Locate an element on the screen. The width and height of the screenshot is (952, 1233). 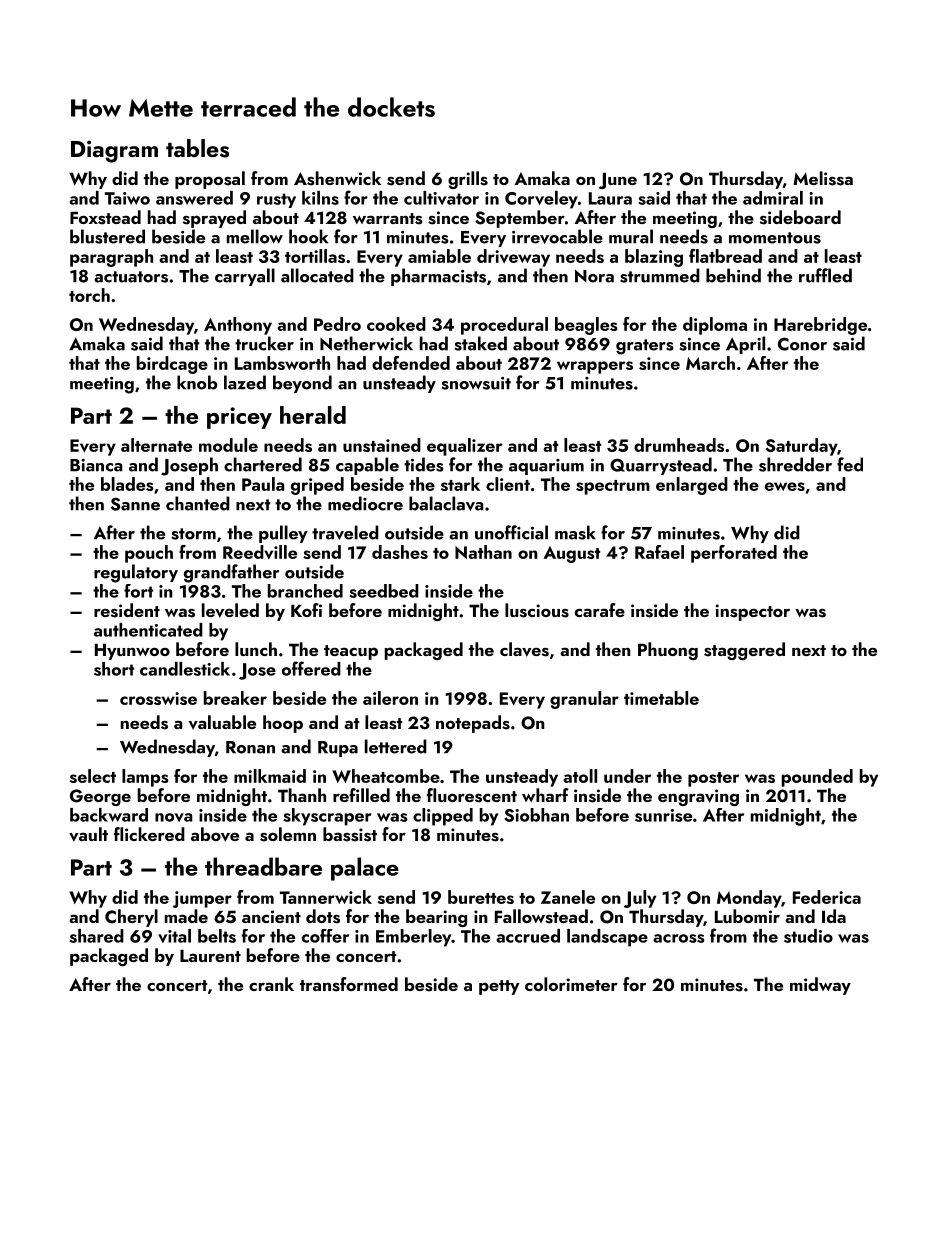
shredder is located at coordinates (795, 464).
